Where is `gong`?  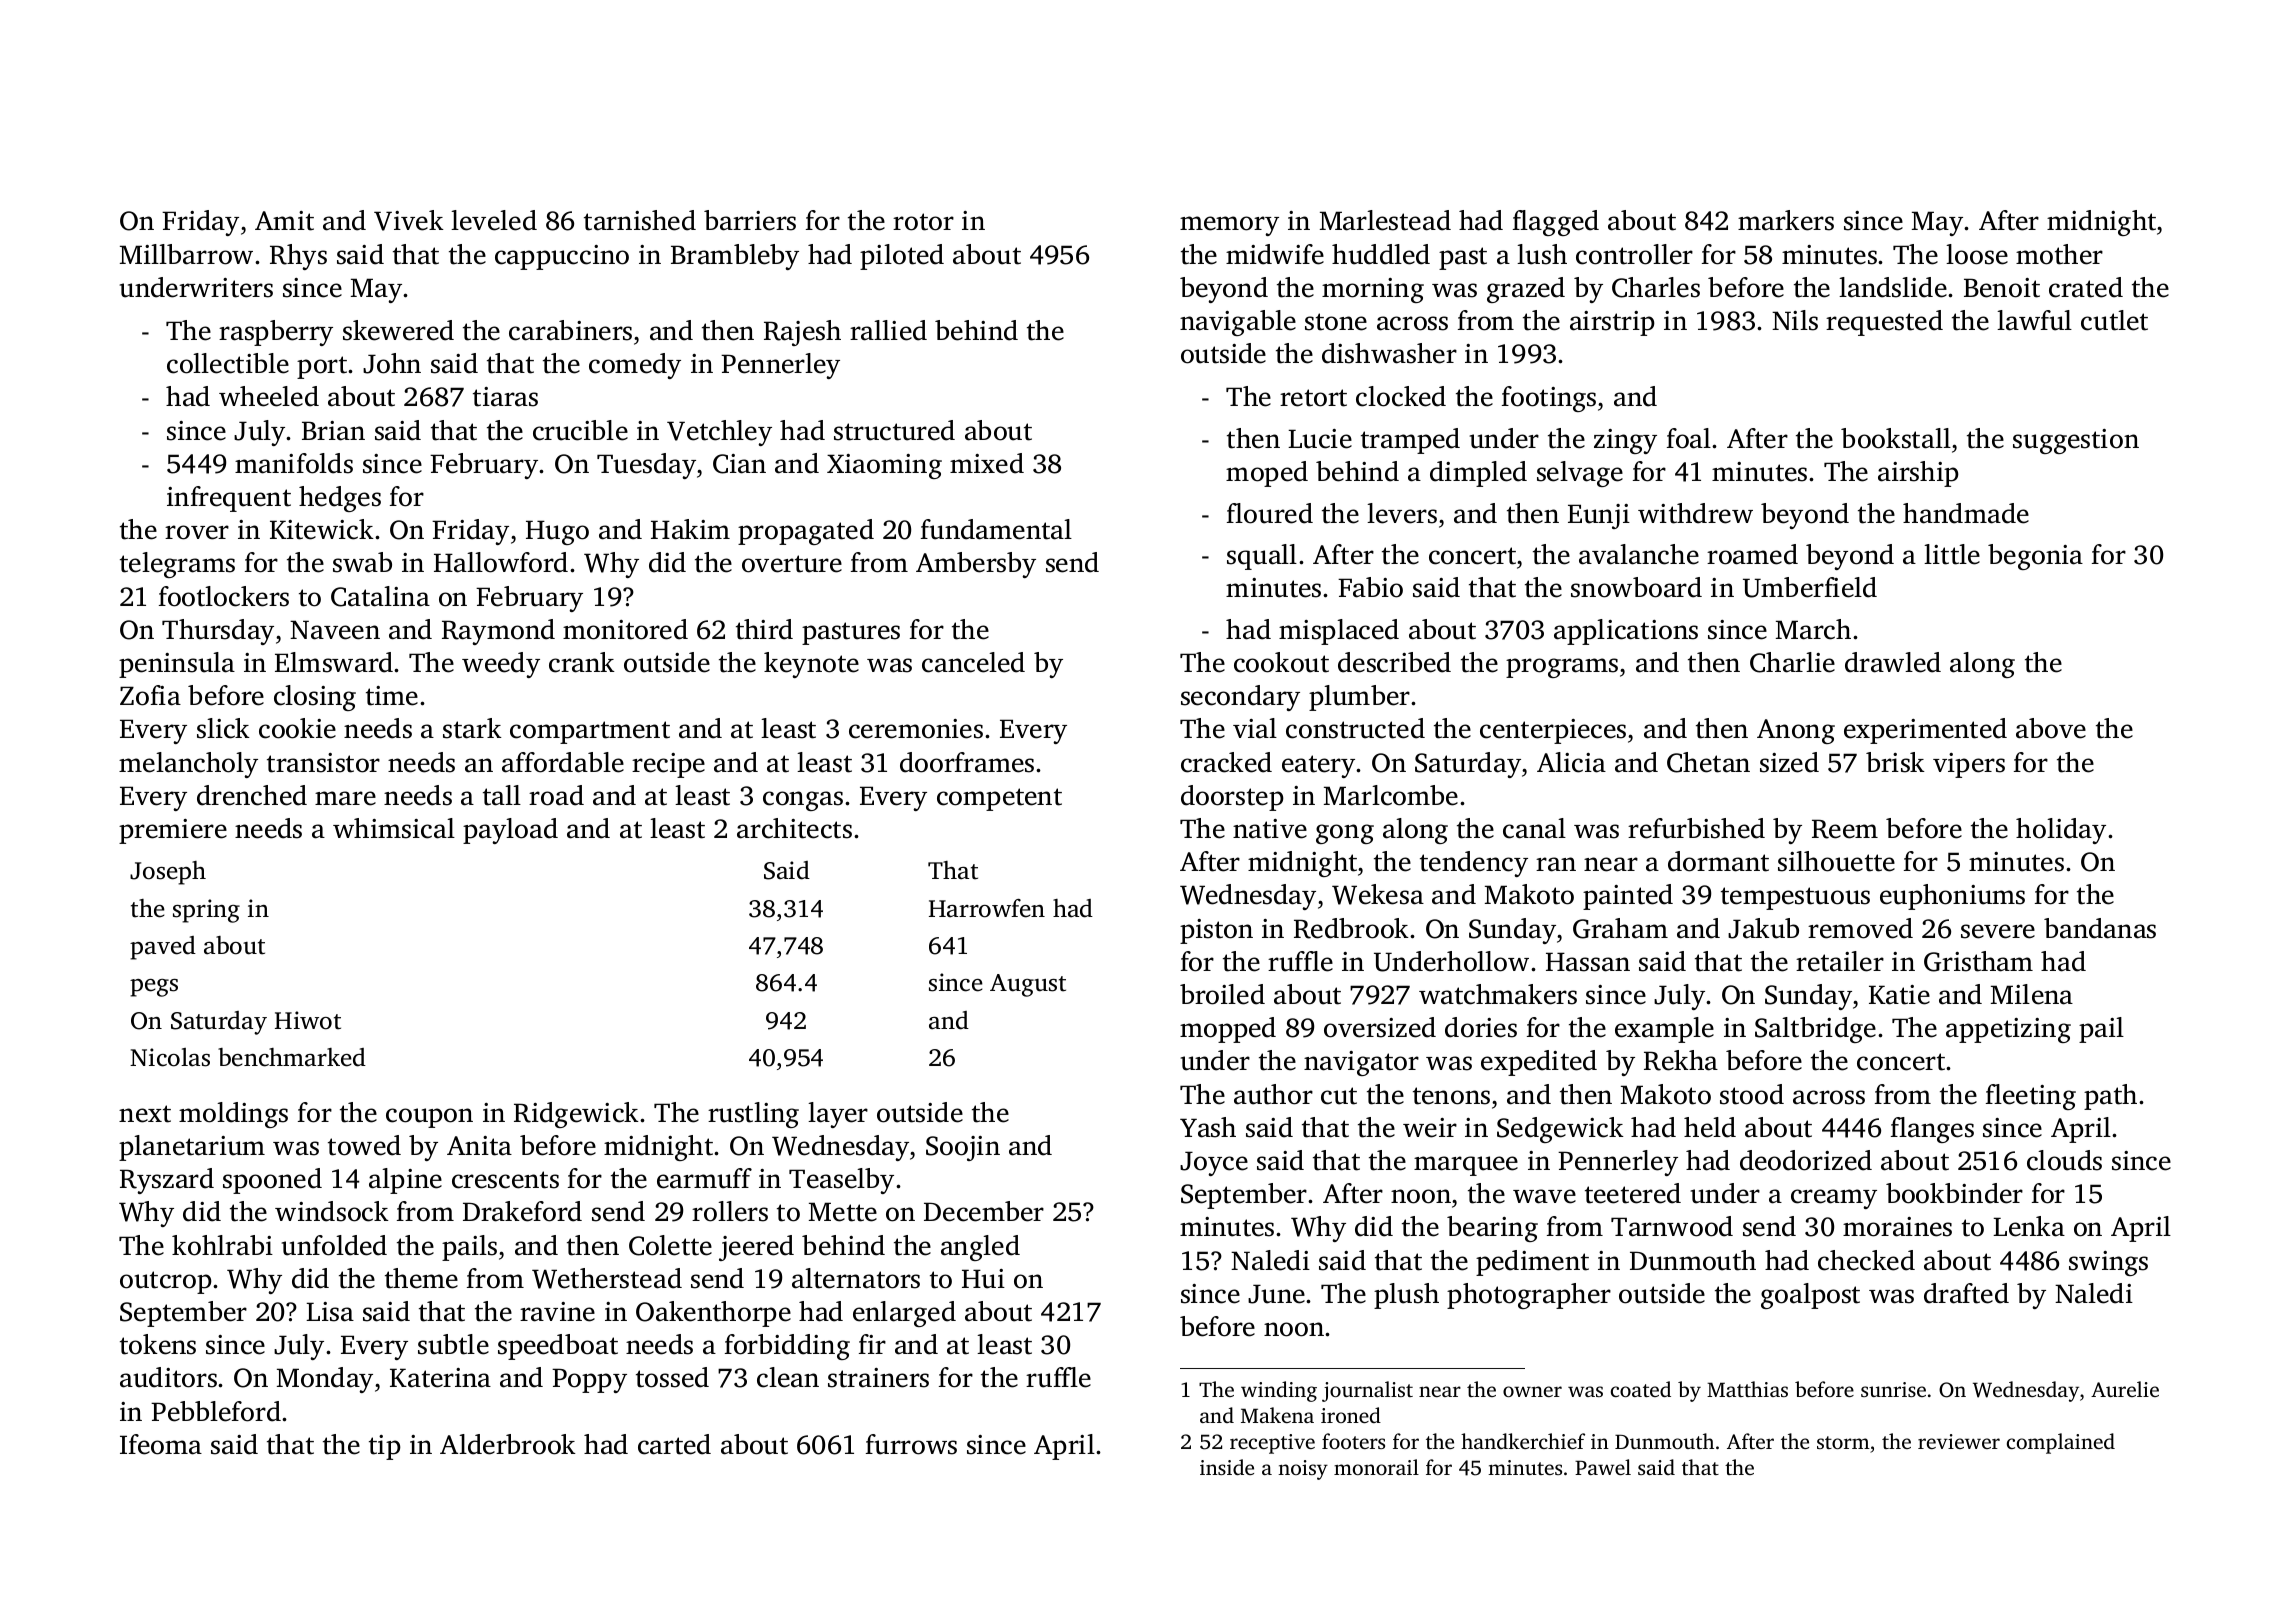 gong is located at coordinates (1345, 834).
